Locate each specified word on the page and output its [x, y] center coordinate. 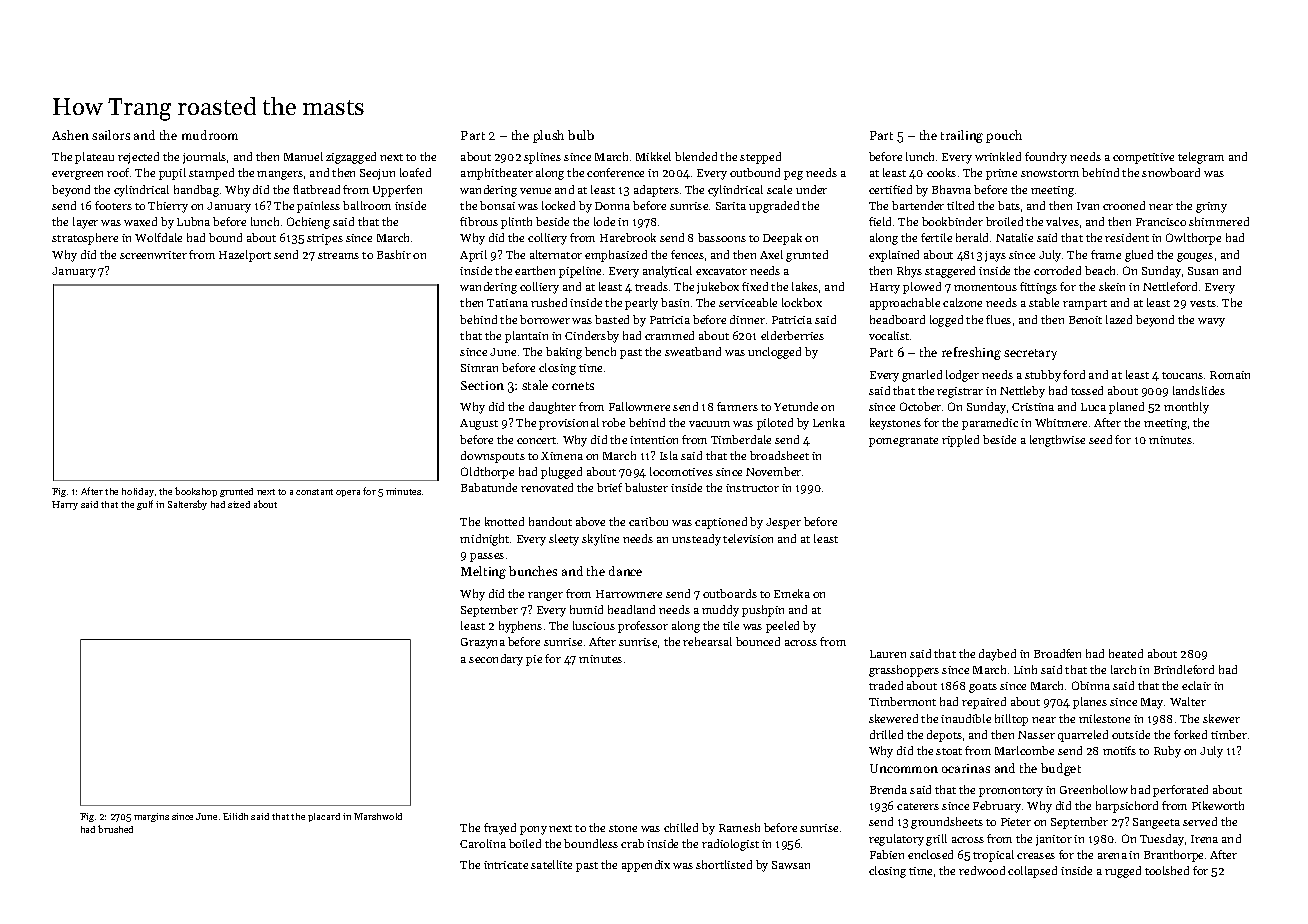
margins [151, 817]
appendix [646, 866]
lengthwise [1057, 441]
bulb [581, 135]
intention [654, 440]
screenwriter [153, 255]
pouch [1004, 136]
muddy [720, 611]
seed [1100, 439]
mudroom [210, 135]
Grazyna [483, 643]
